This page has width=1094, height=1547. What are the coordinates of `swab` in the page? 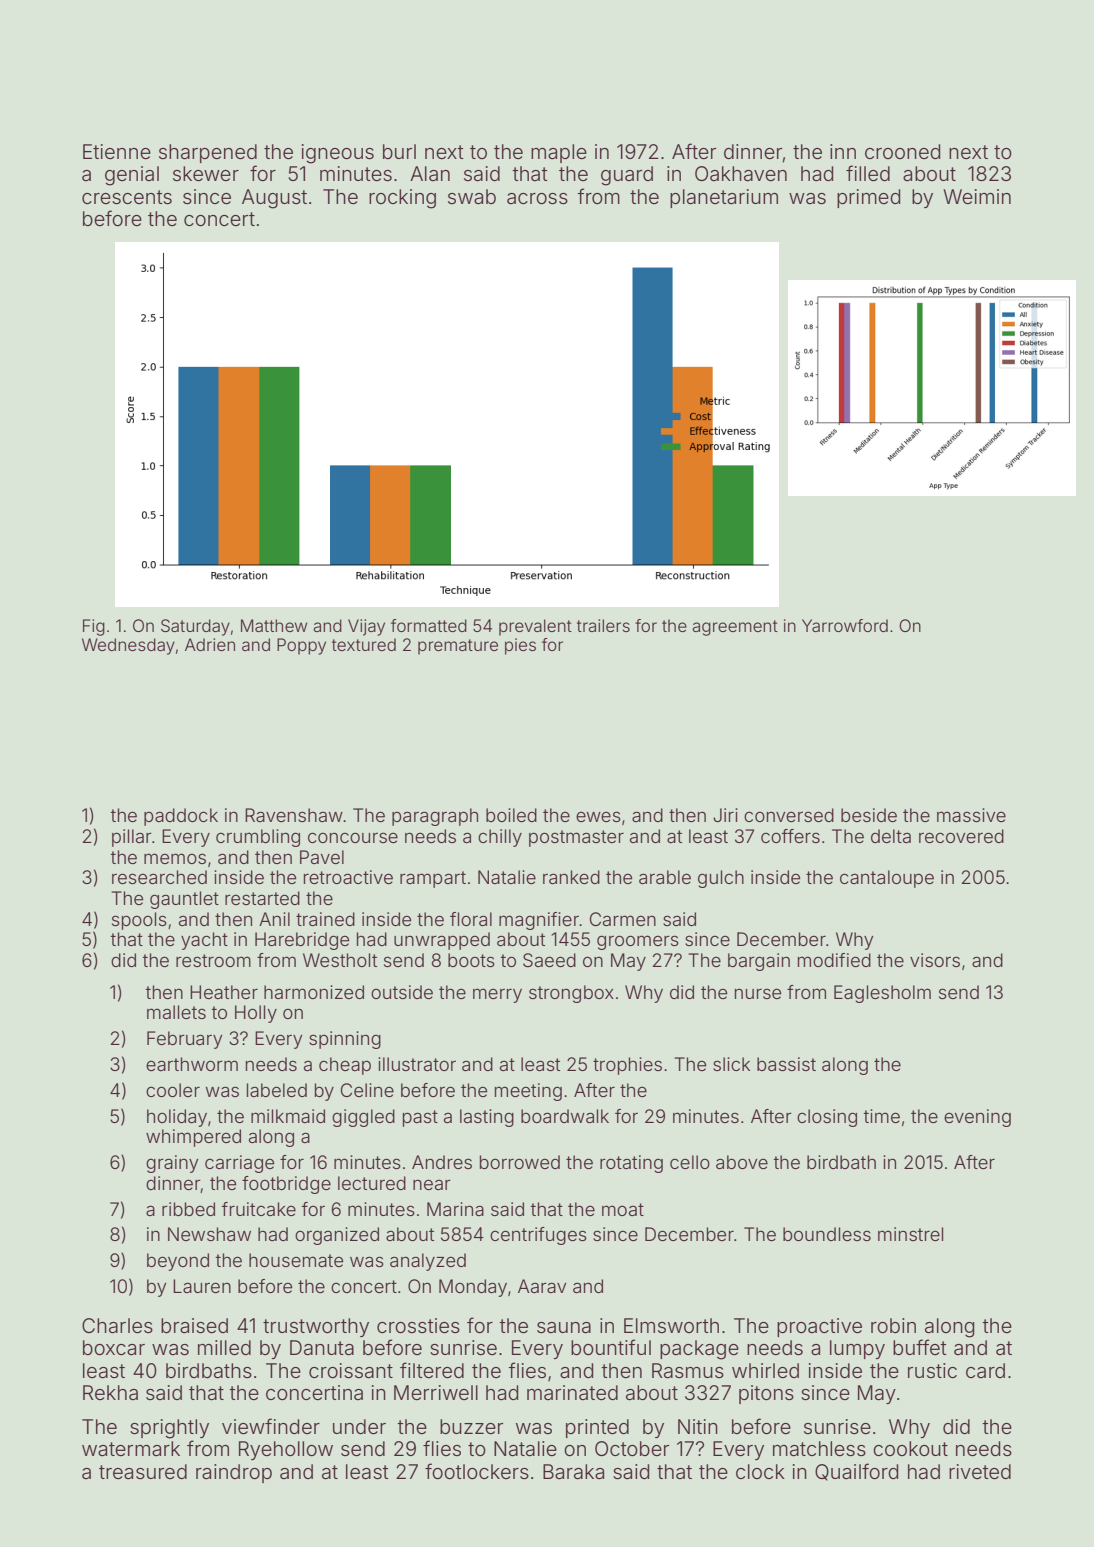 It's located at (472, 196).
